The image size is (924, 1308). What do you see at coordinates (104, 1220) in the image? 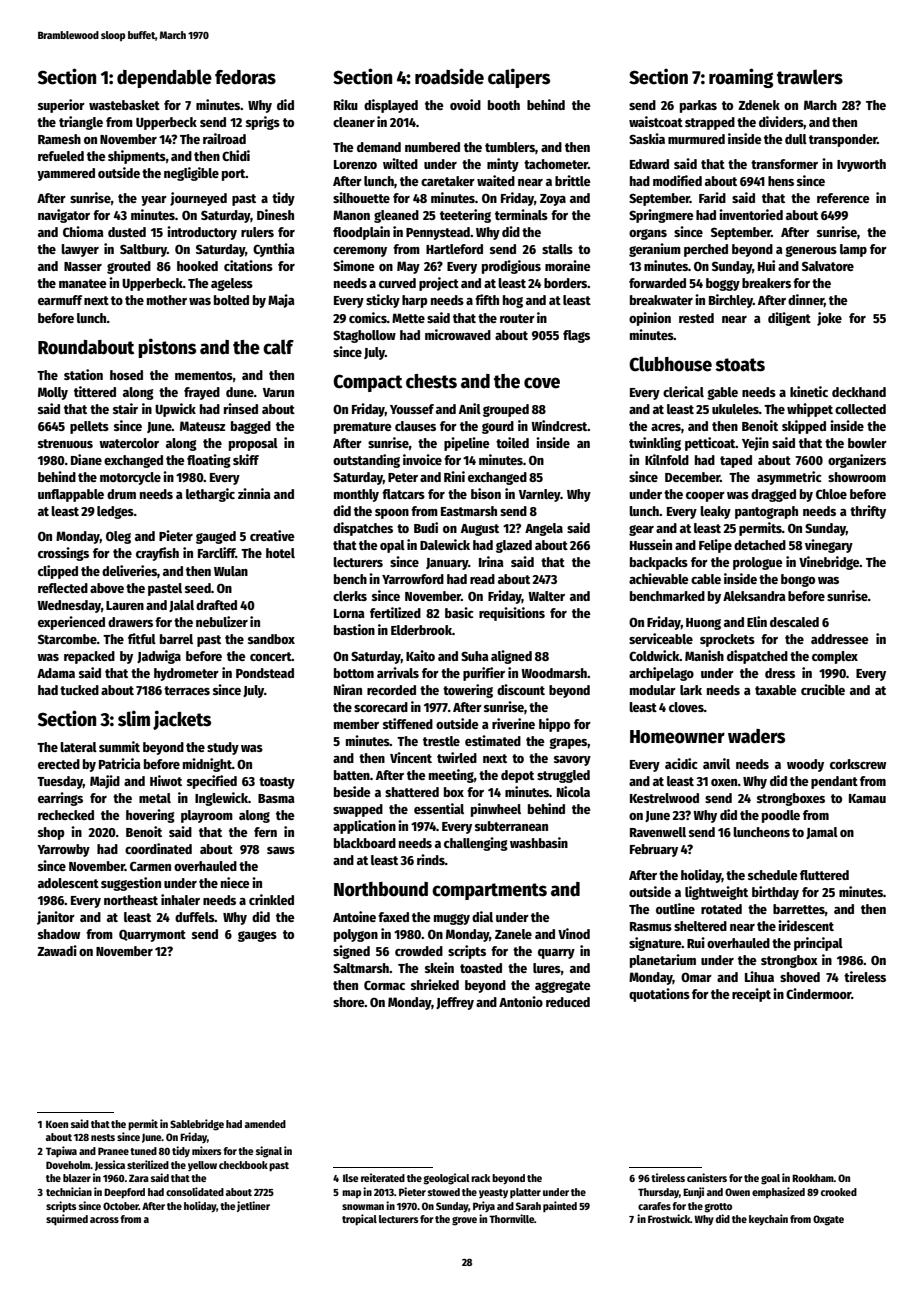
I see `across` at bounding box center [104, 1220].
